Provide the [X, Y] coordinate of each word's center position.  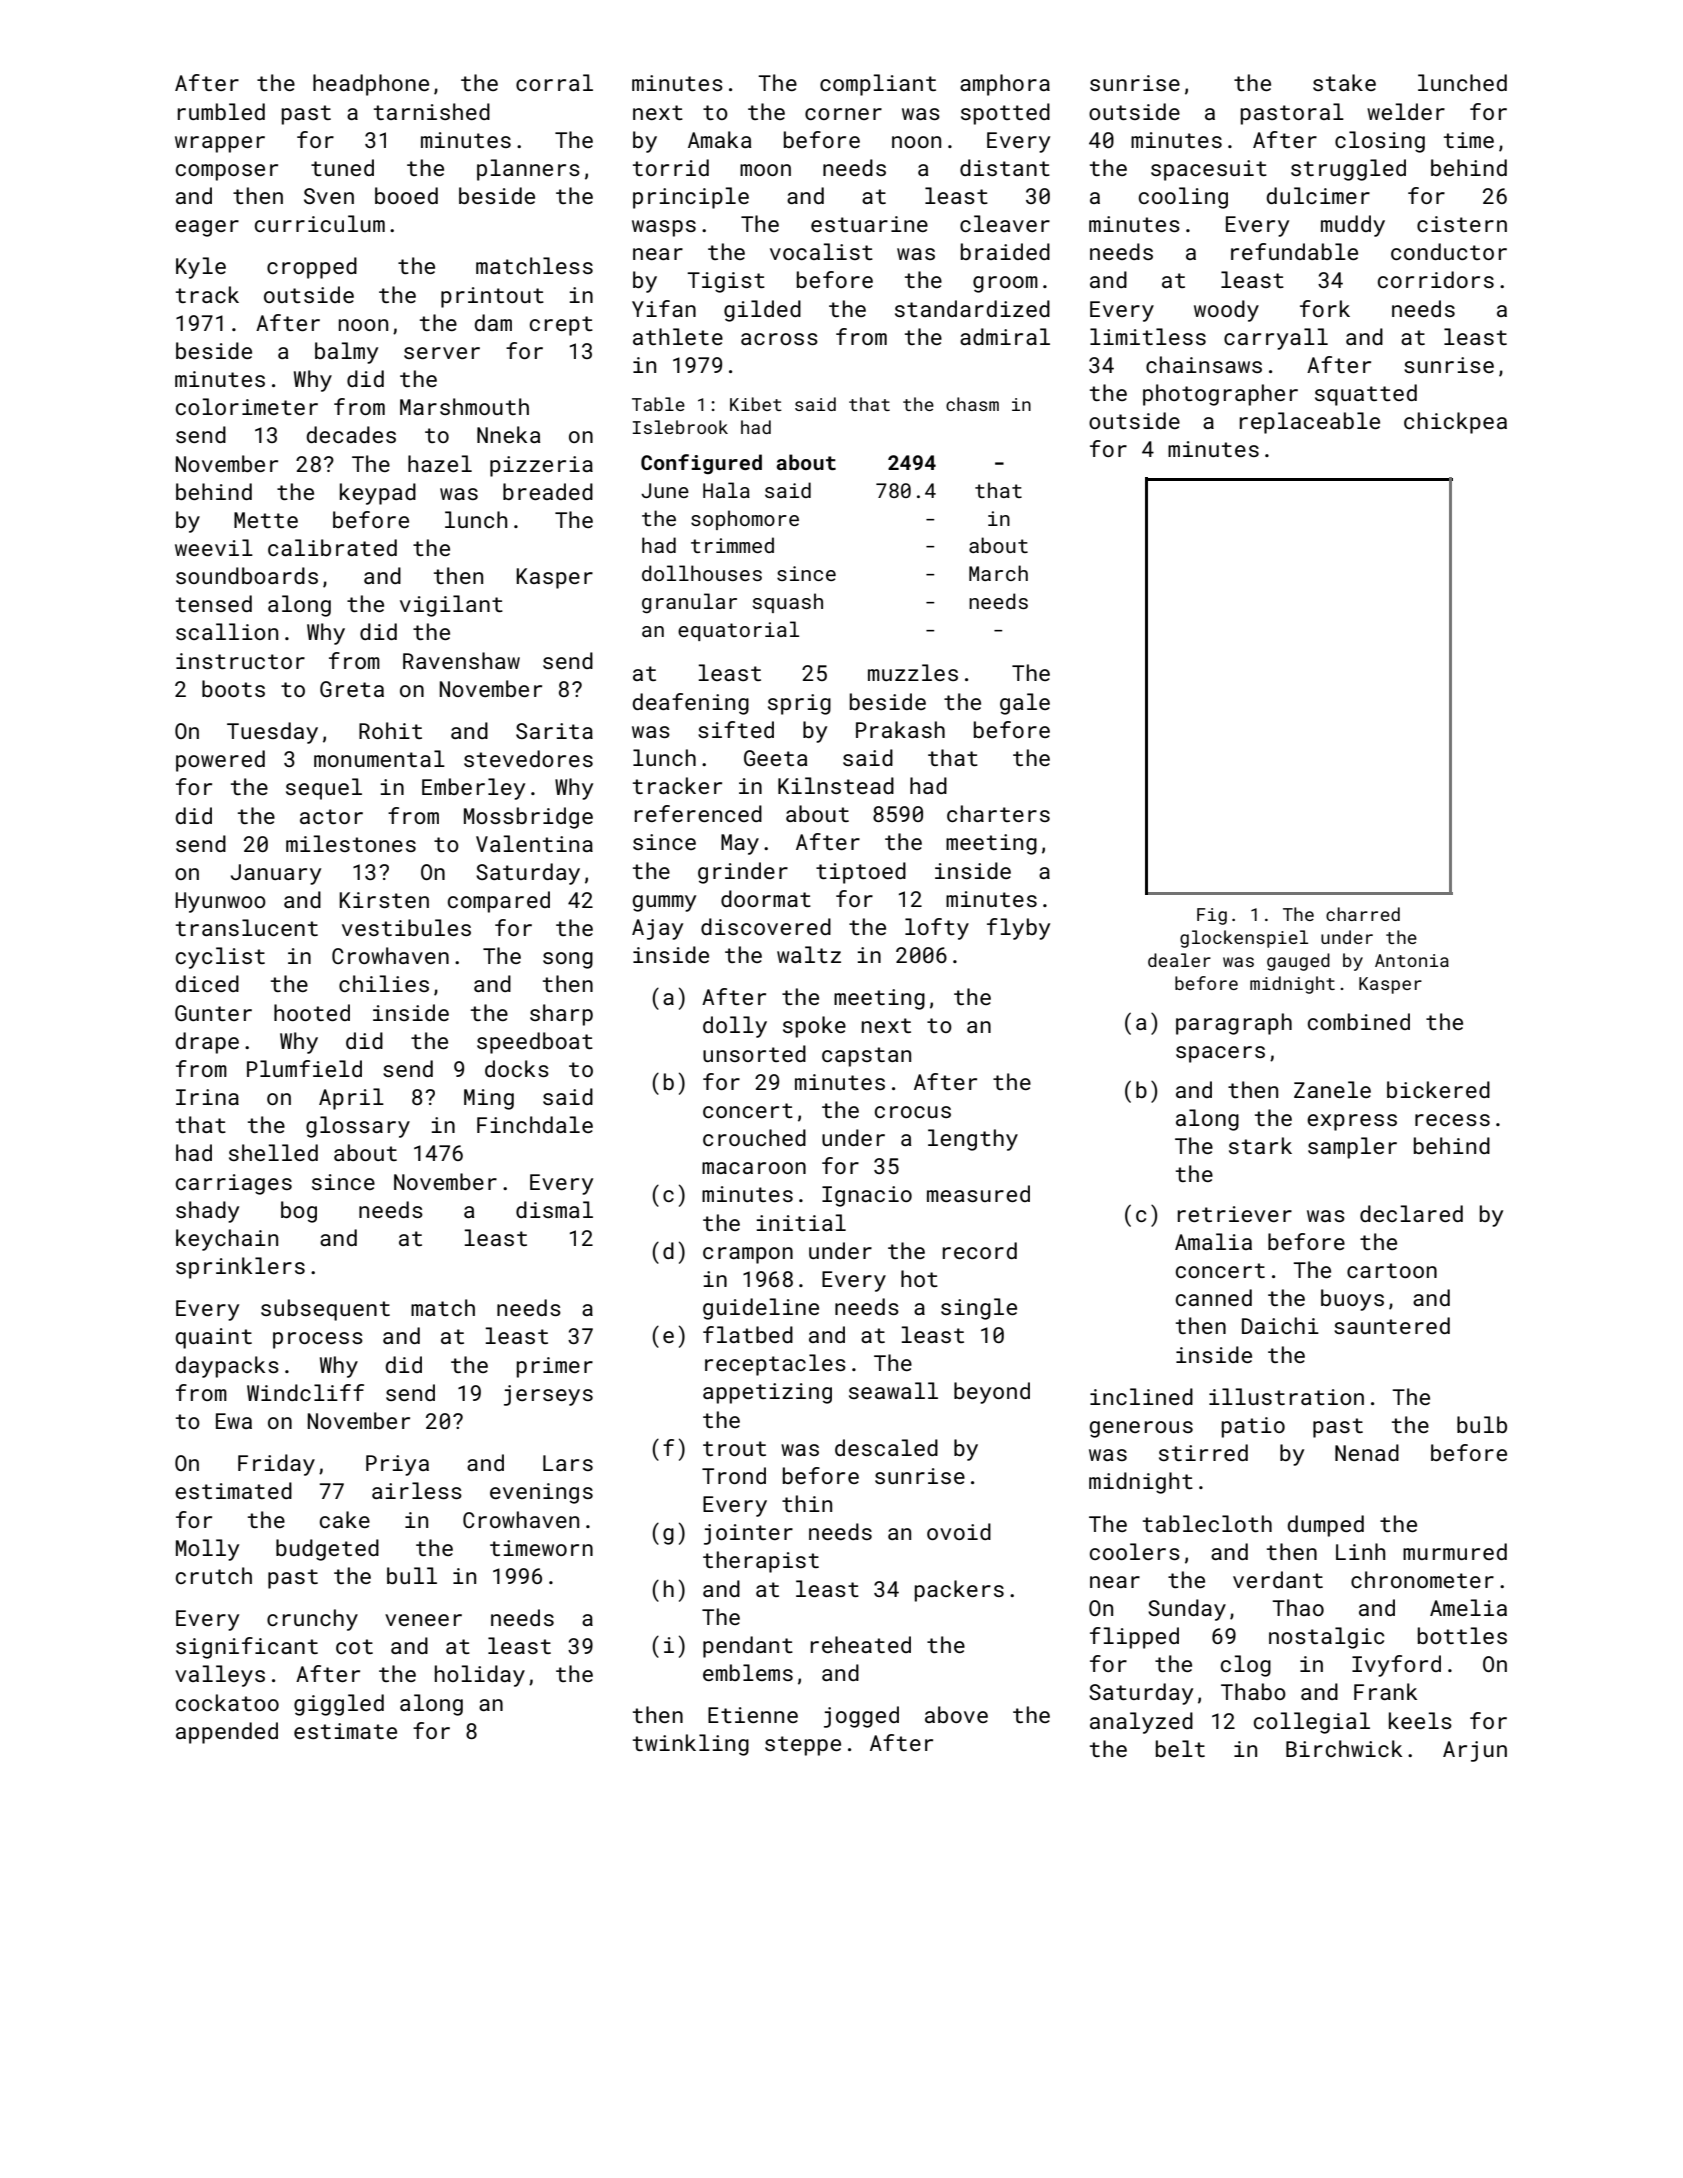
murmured [1455, 1551]
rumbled [221, 111]
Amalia [1213, 1241]
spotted [1005, 114]
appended [227, 1733]
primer [555, 1367]
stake [1344, 82]
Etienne [753, 1715]
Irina [207, 1097]
